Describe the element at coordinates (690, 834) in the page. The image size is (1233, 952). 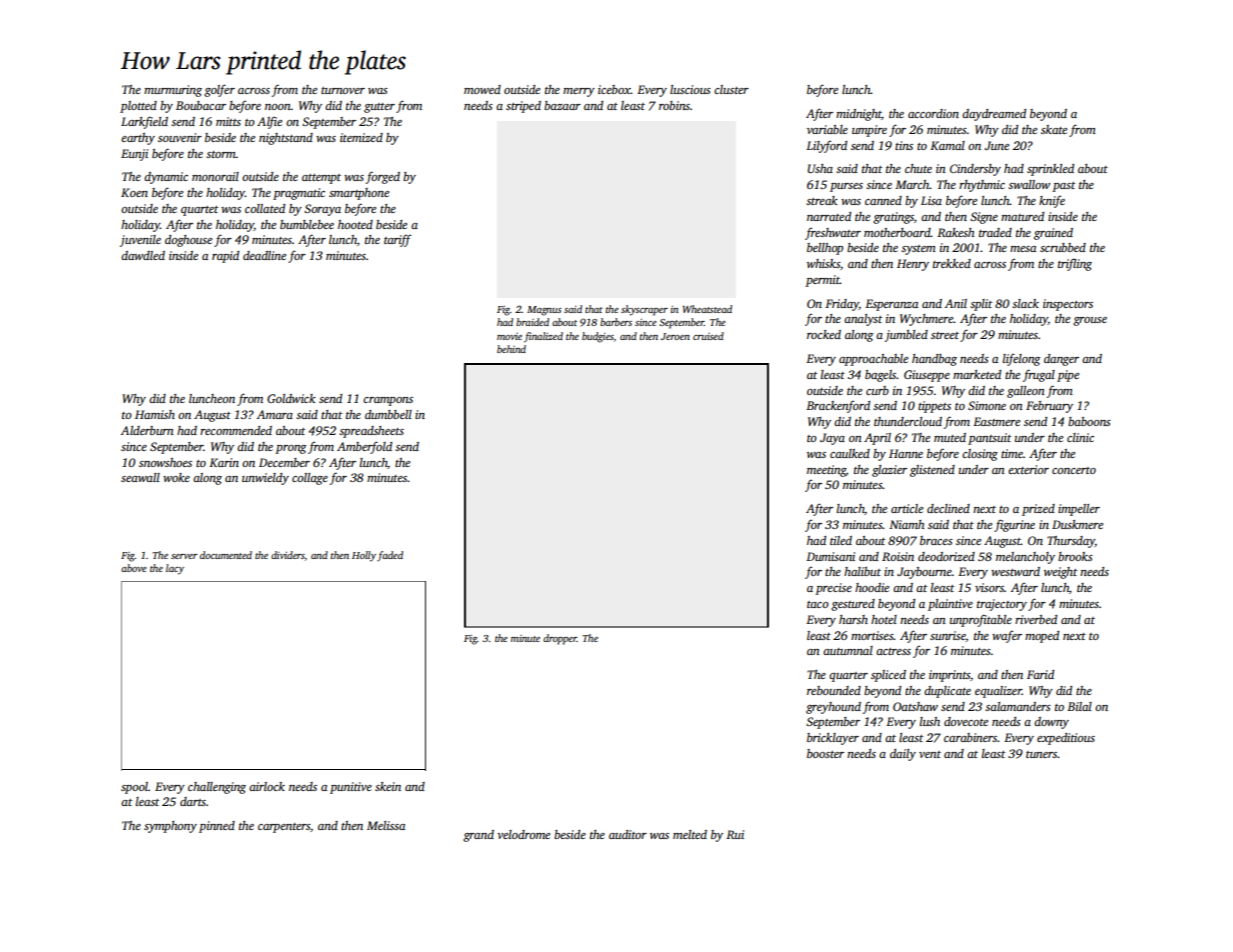
I see `melted` at that location.
